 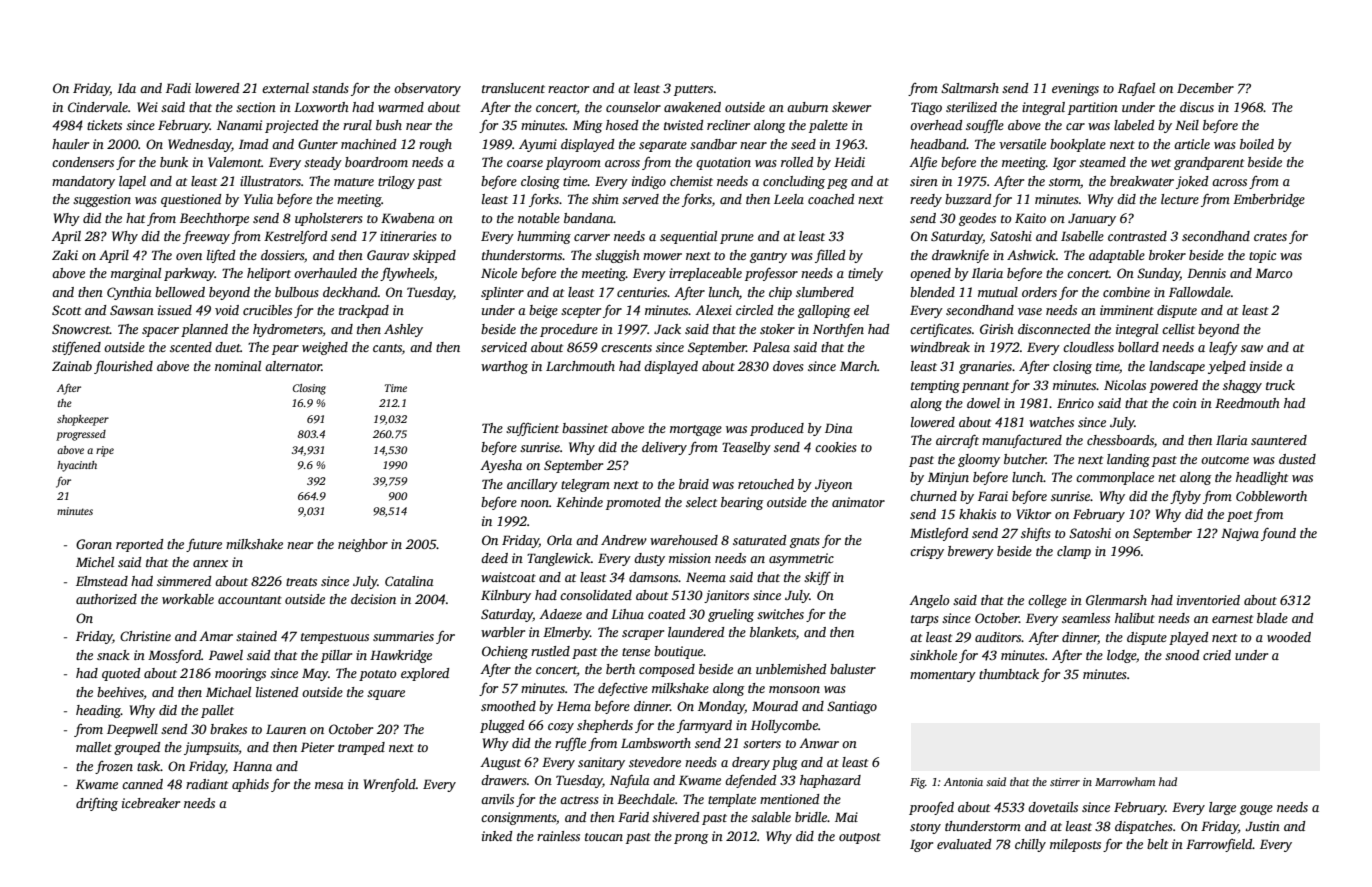 What do you see at coordinates (317, 747) in the image?
I see `Pieter` at bounding box center [317, 747].
